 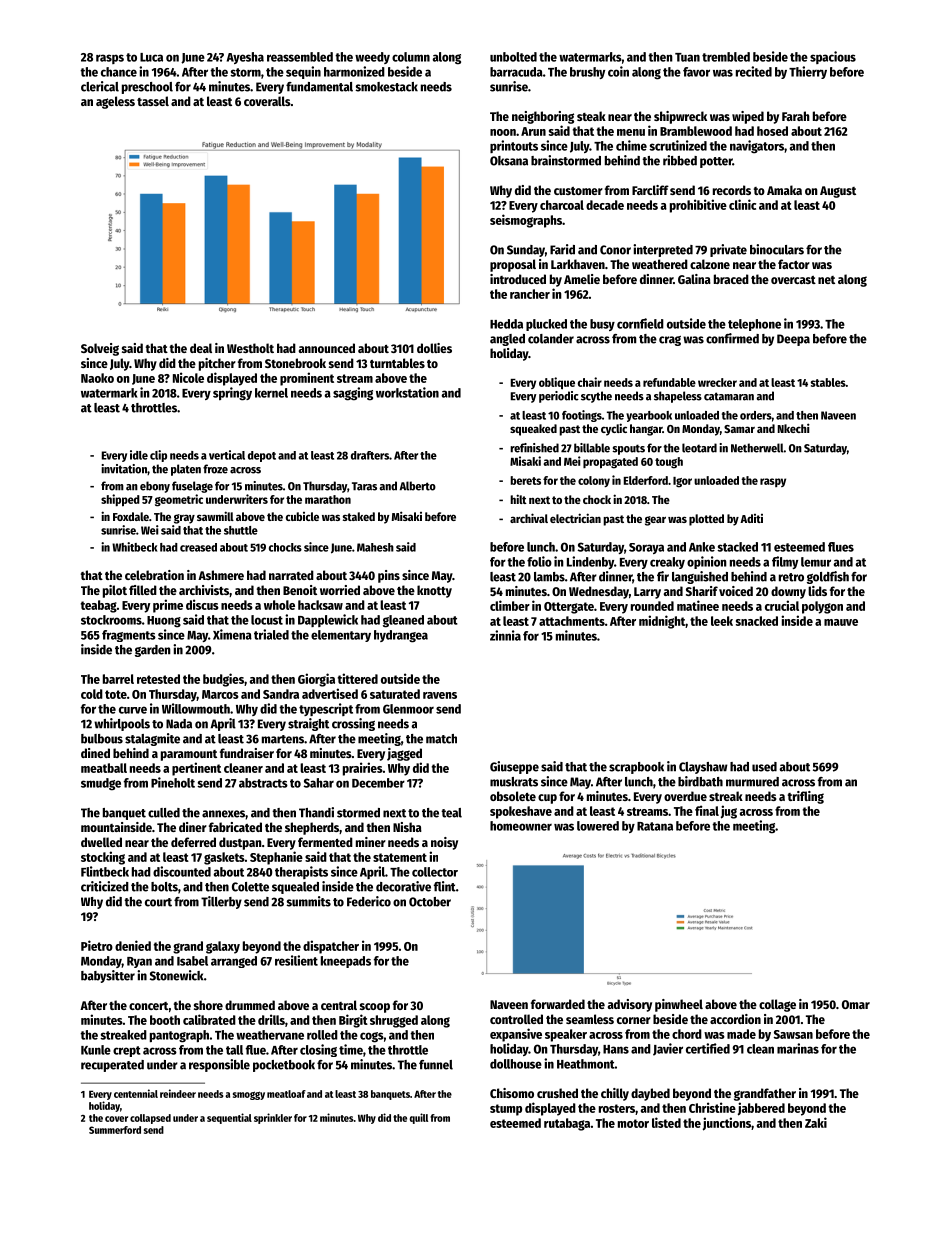 I want to click on plotted, so click(x=706, y=520).
